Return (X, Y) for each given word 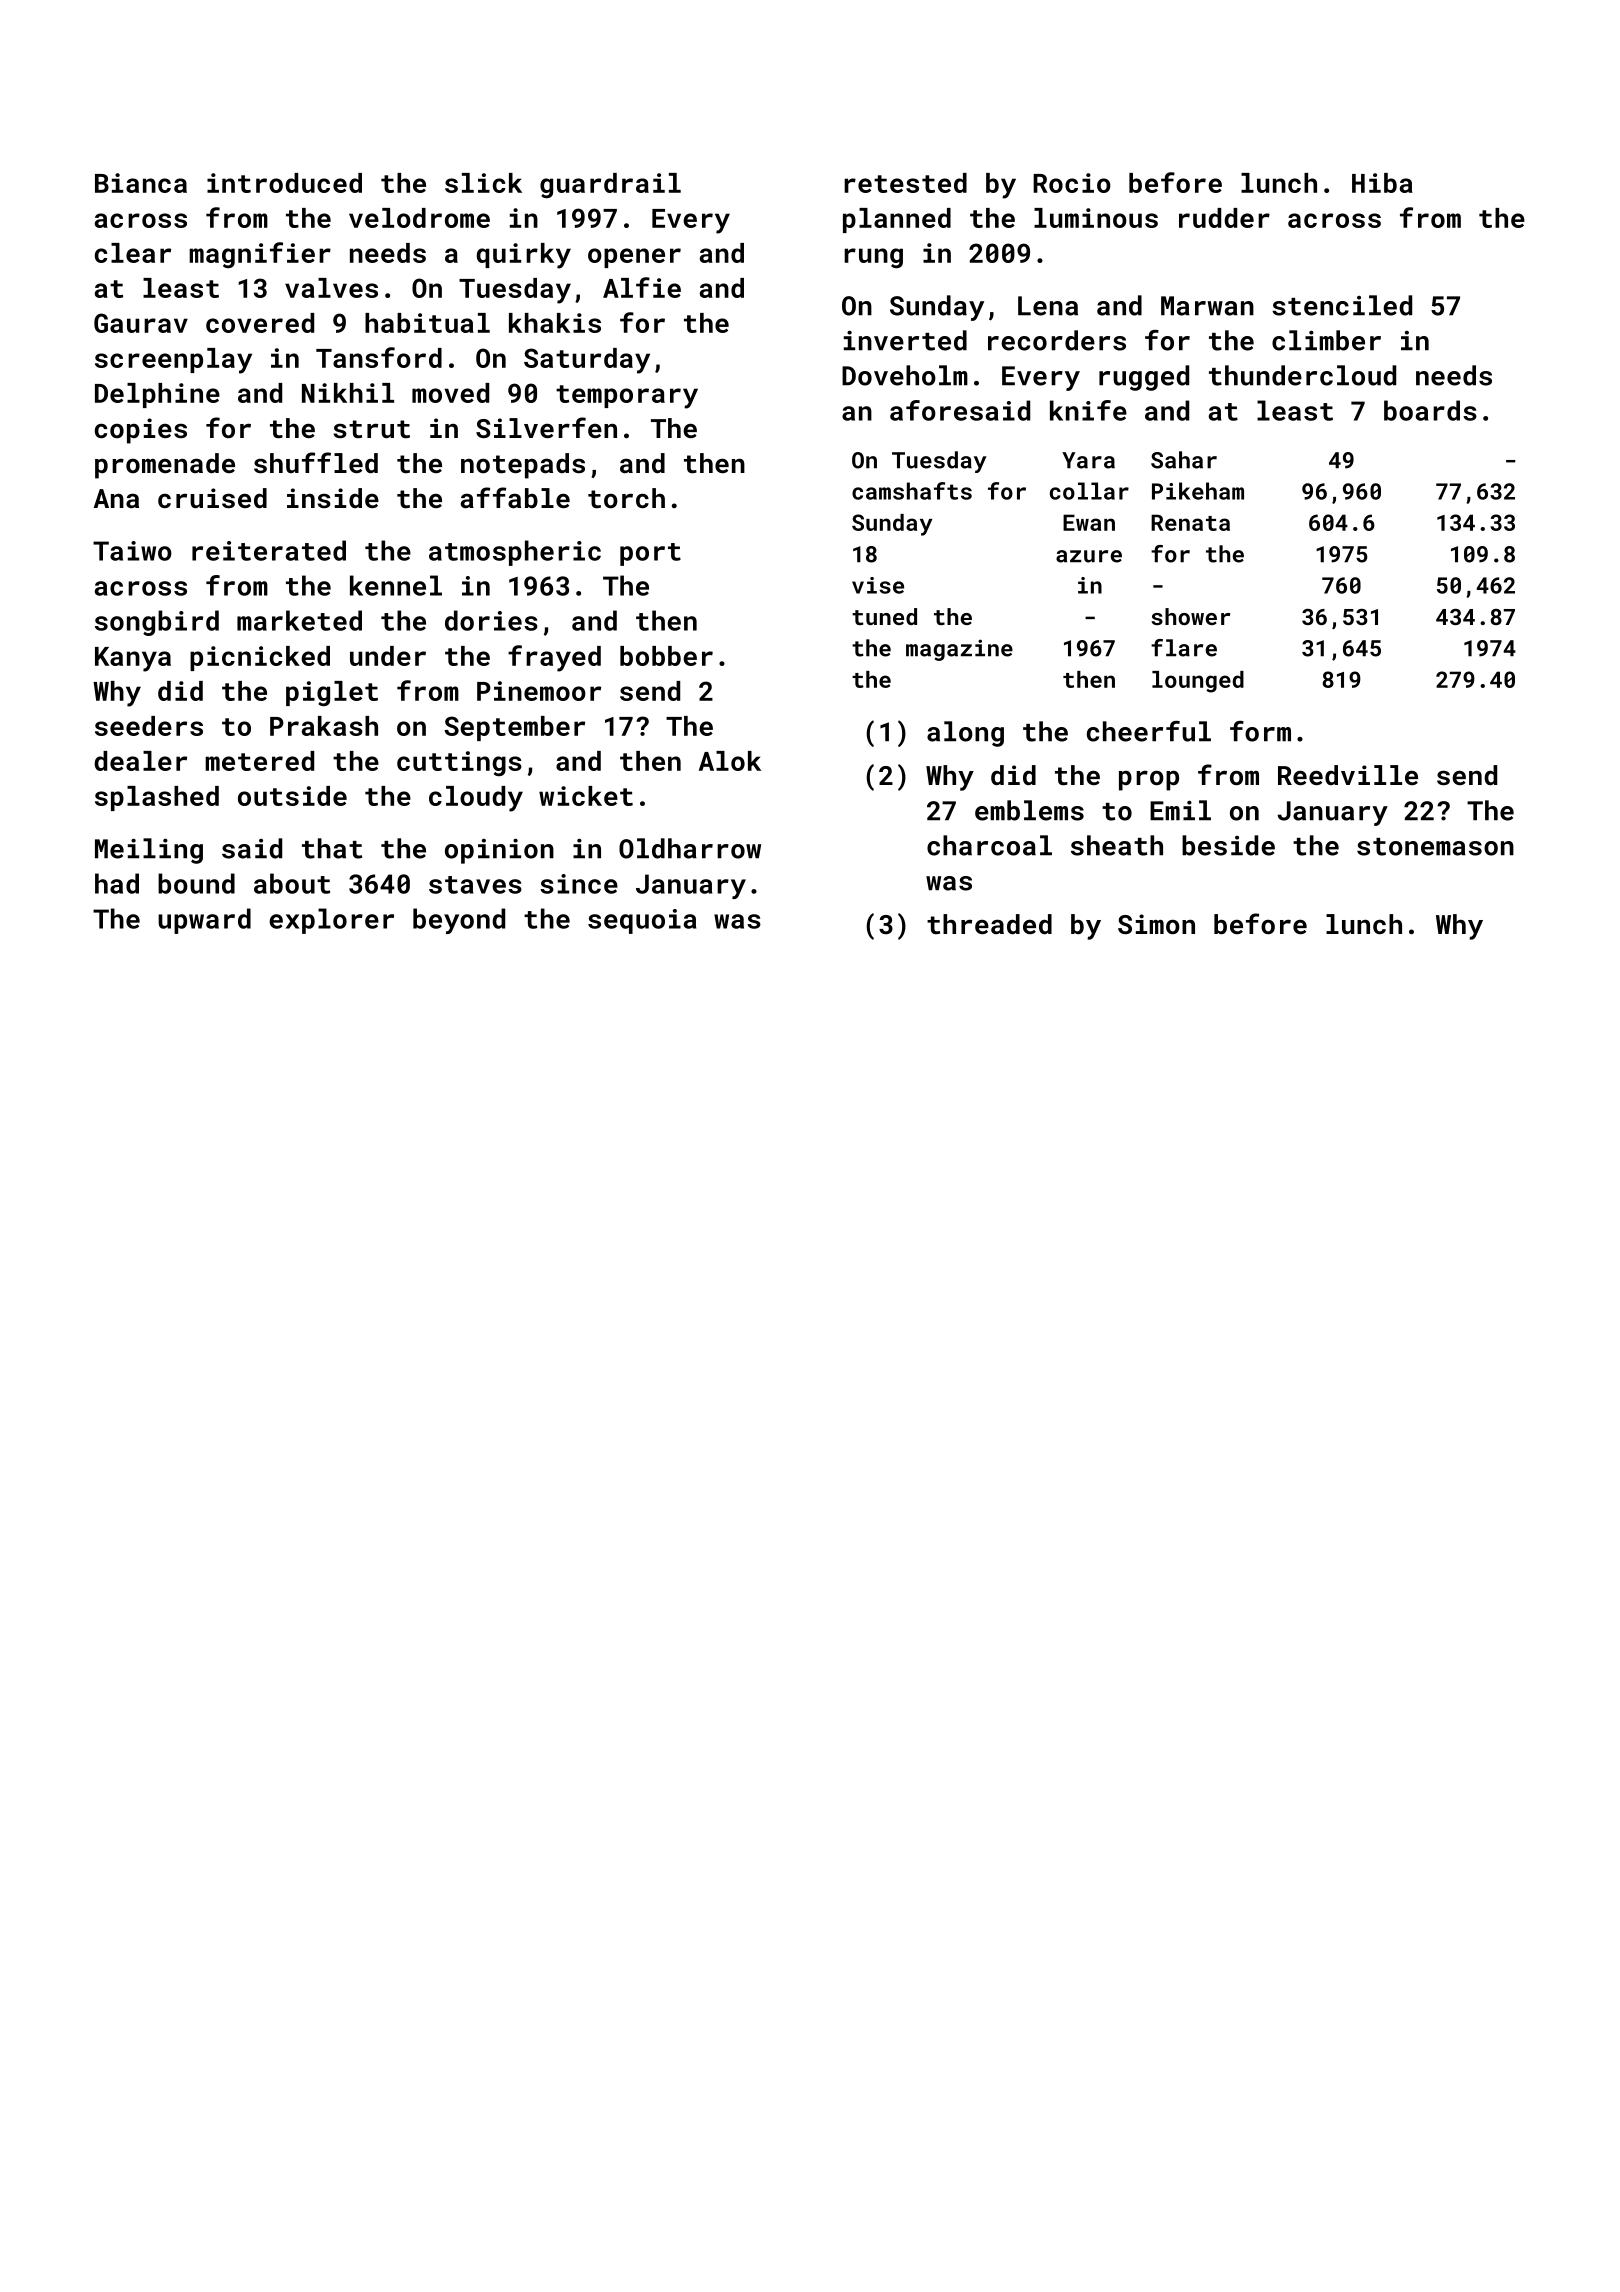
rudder (1224, 218)
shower (1190, 616)
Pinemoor (539, 691)
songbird (157, 623)
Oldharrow (690, 848)
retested (905, 183)
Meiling (149, 851)
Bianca (141, 183)
